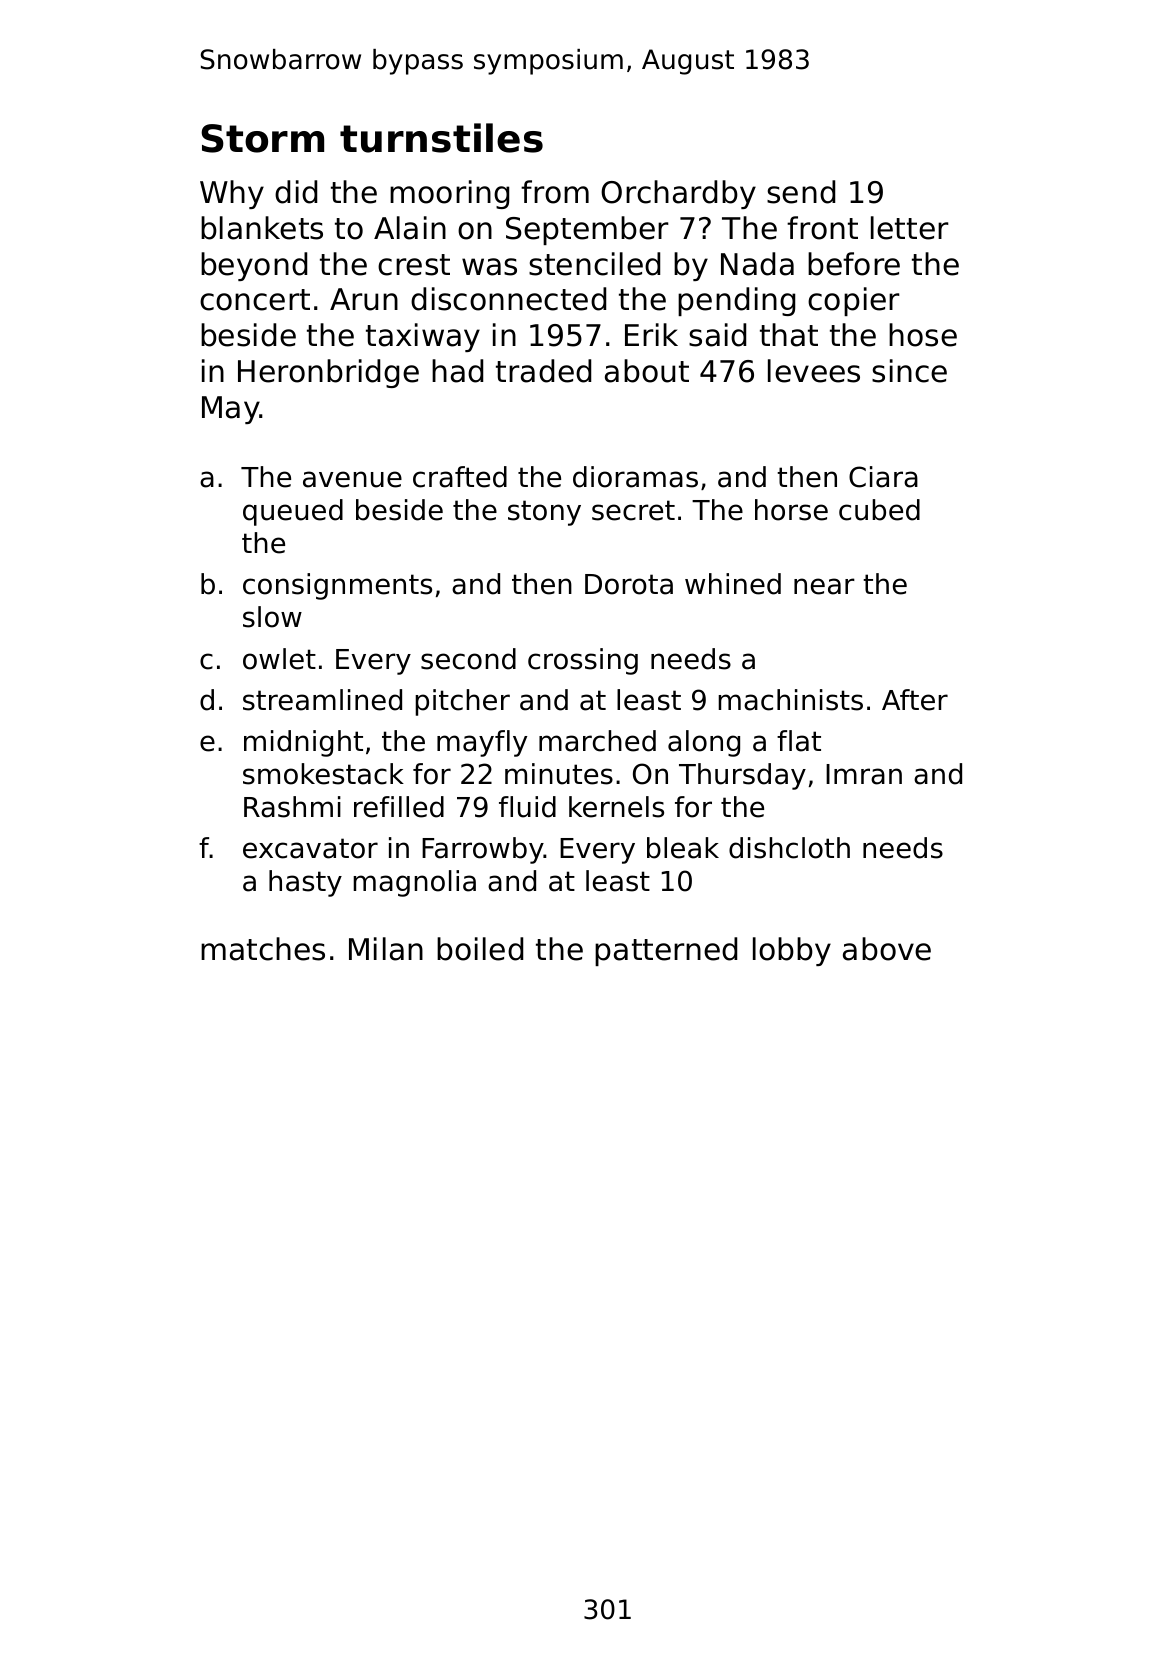  Describe the element at coordinates (328, 373) in the image. I see `Heronbridge` at that location.
